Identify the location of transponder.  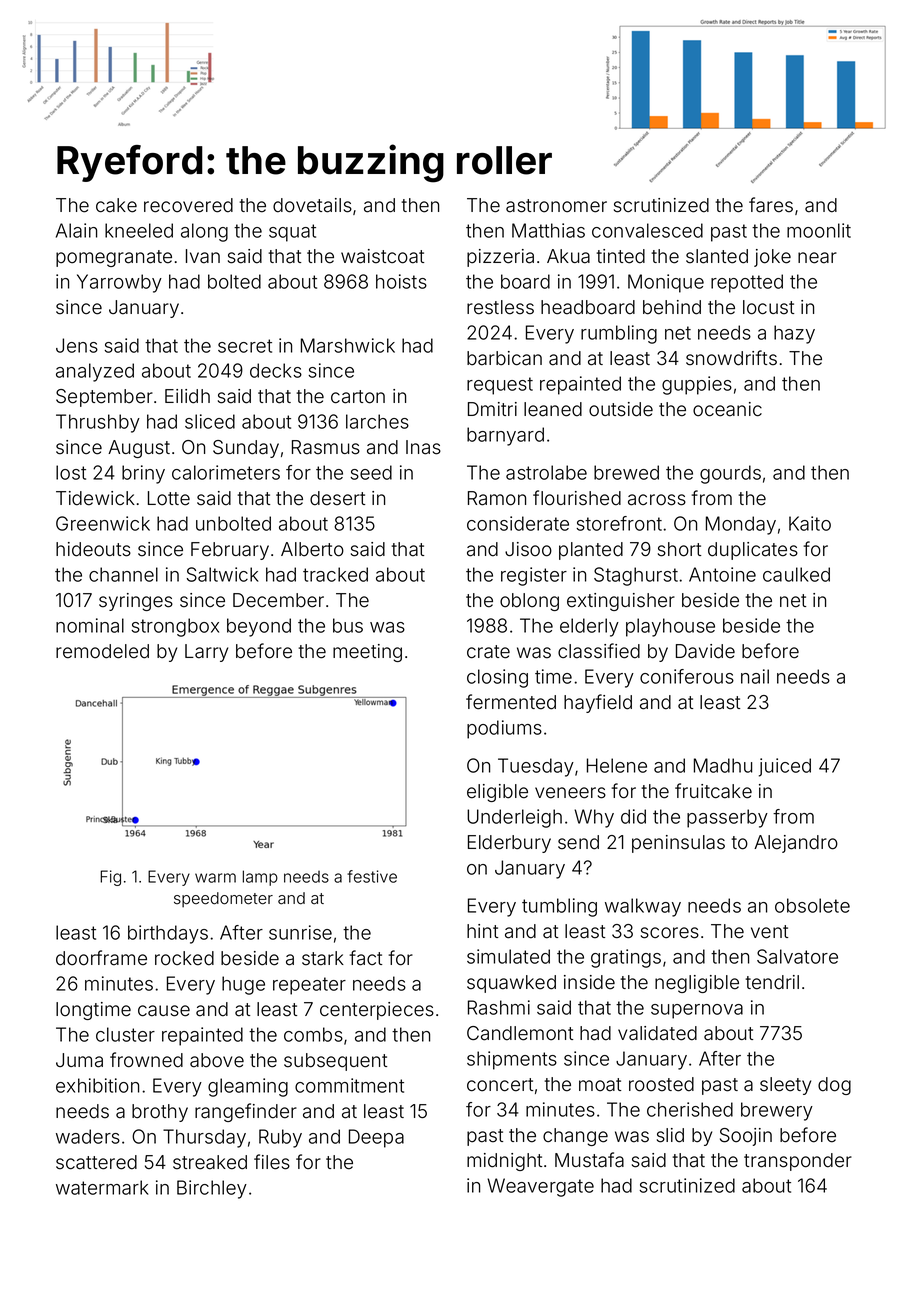
(798, 1162).
